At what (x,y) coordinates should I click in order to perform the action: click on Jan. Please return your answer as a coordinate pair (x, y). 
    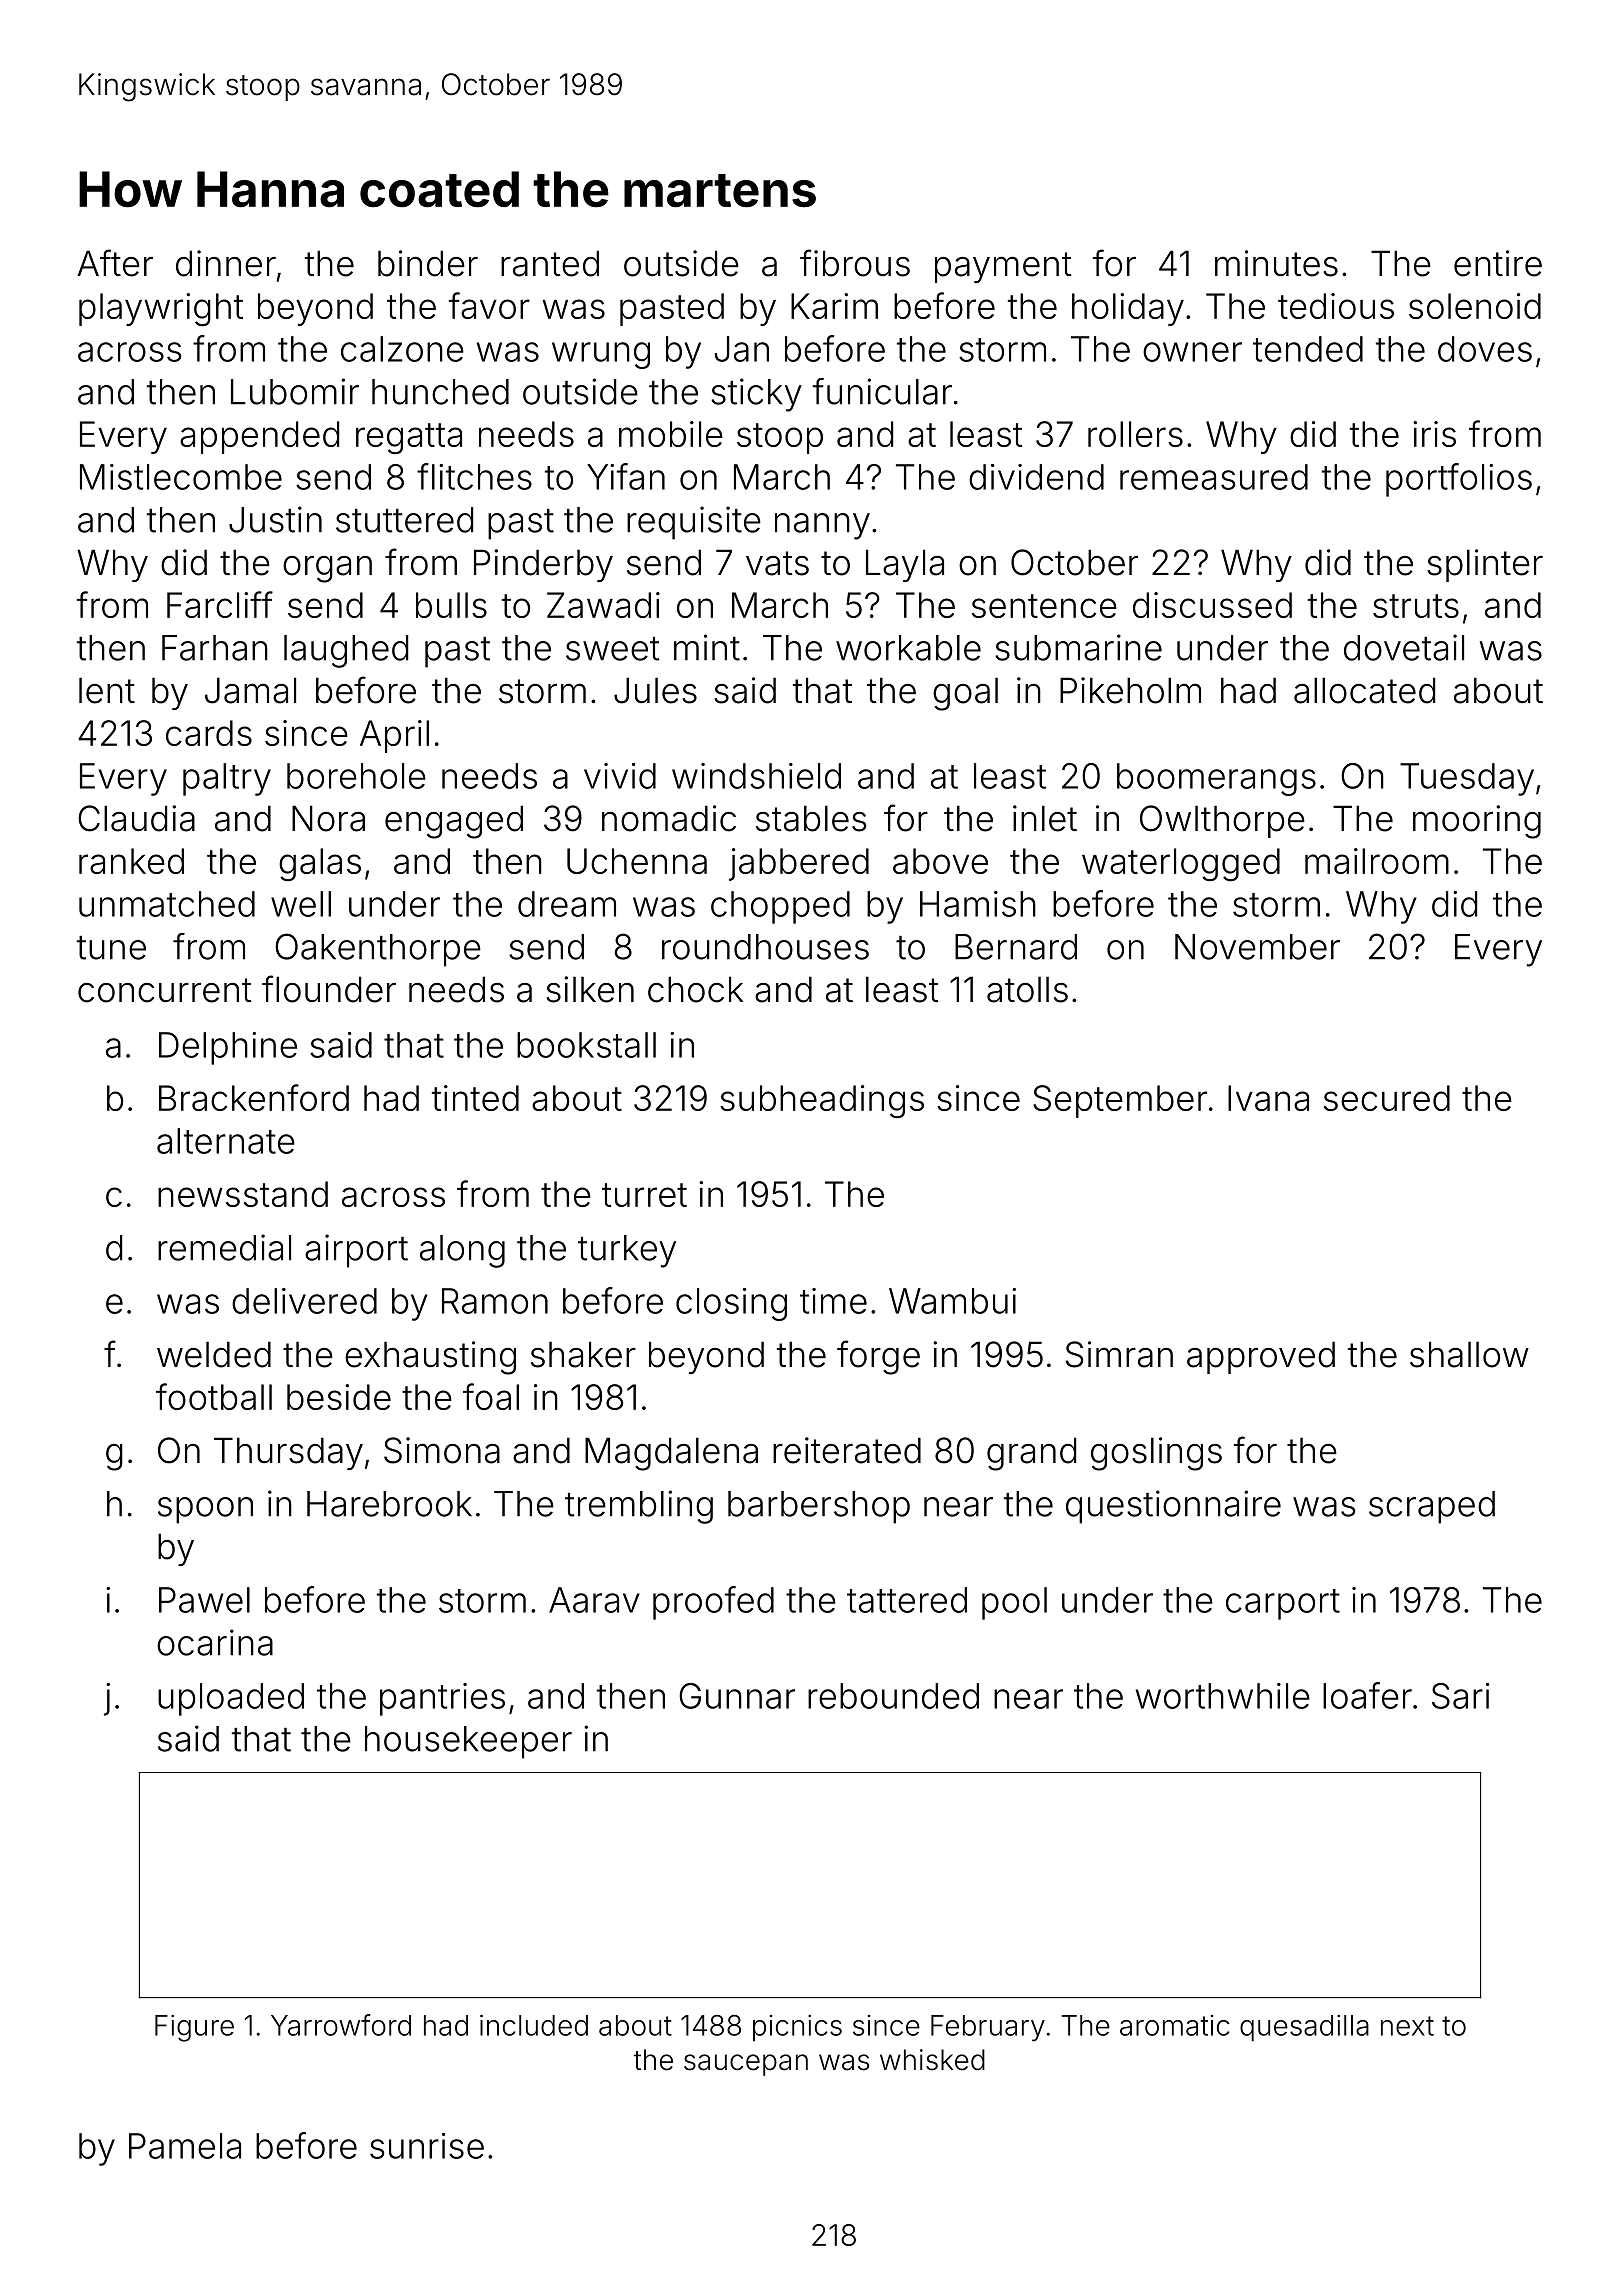
    Looking at the image, I should click on (742, 349).
